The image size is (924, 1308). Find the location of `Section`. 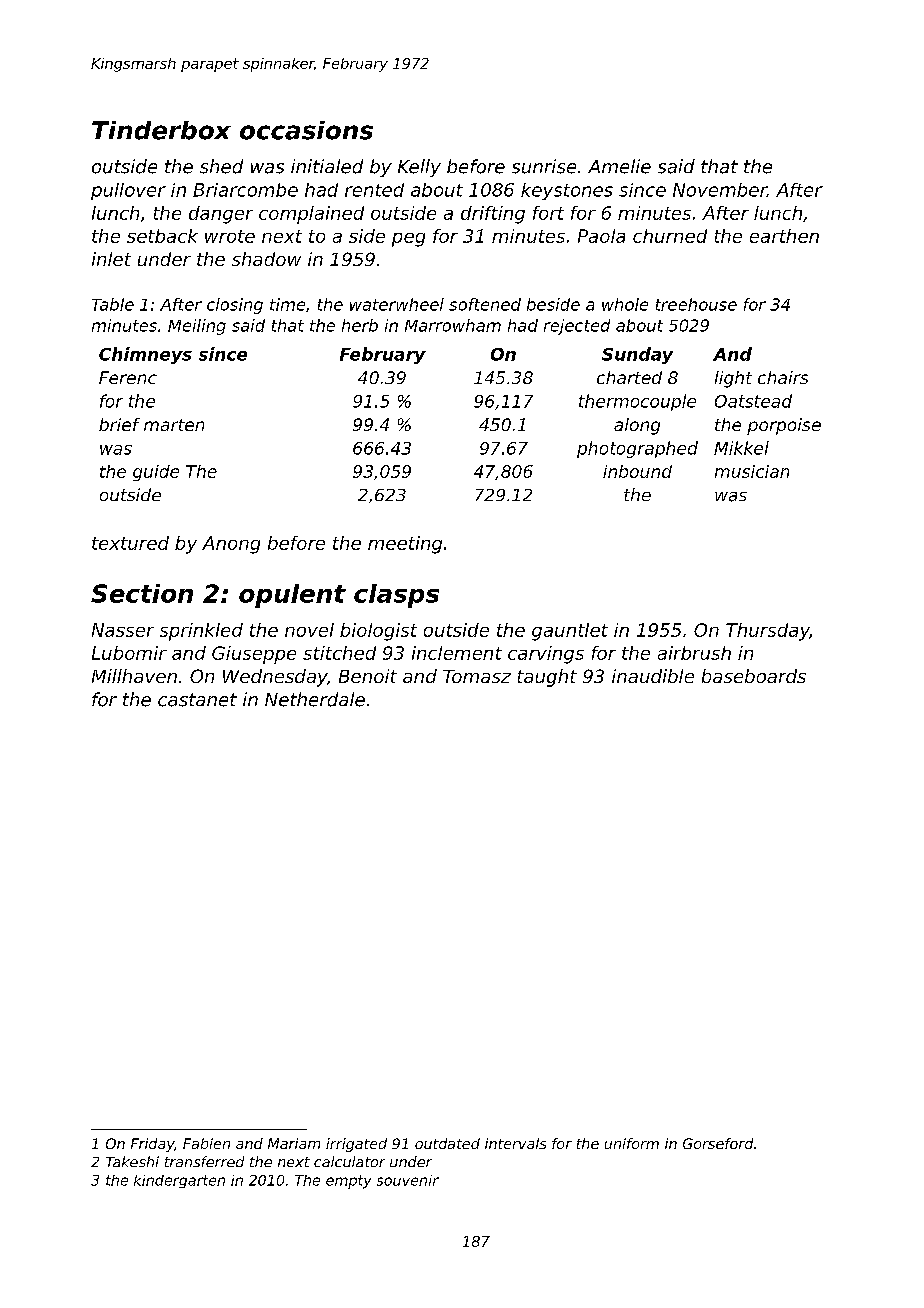

Section is located at coordinates (142, 593).
